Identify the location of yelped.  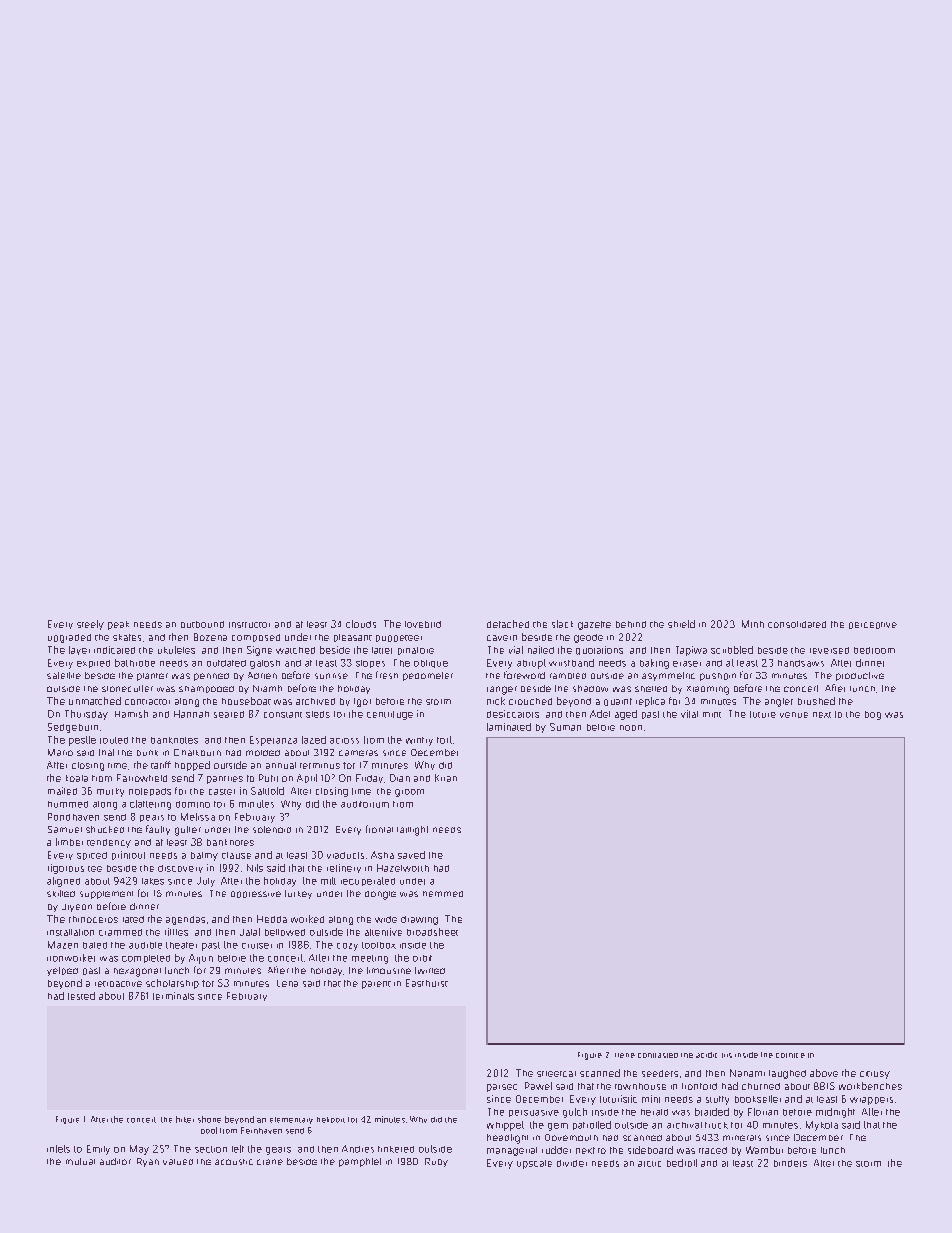
(62, 971).
